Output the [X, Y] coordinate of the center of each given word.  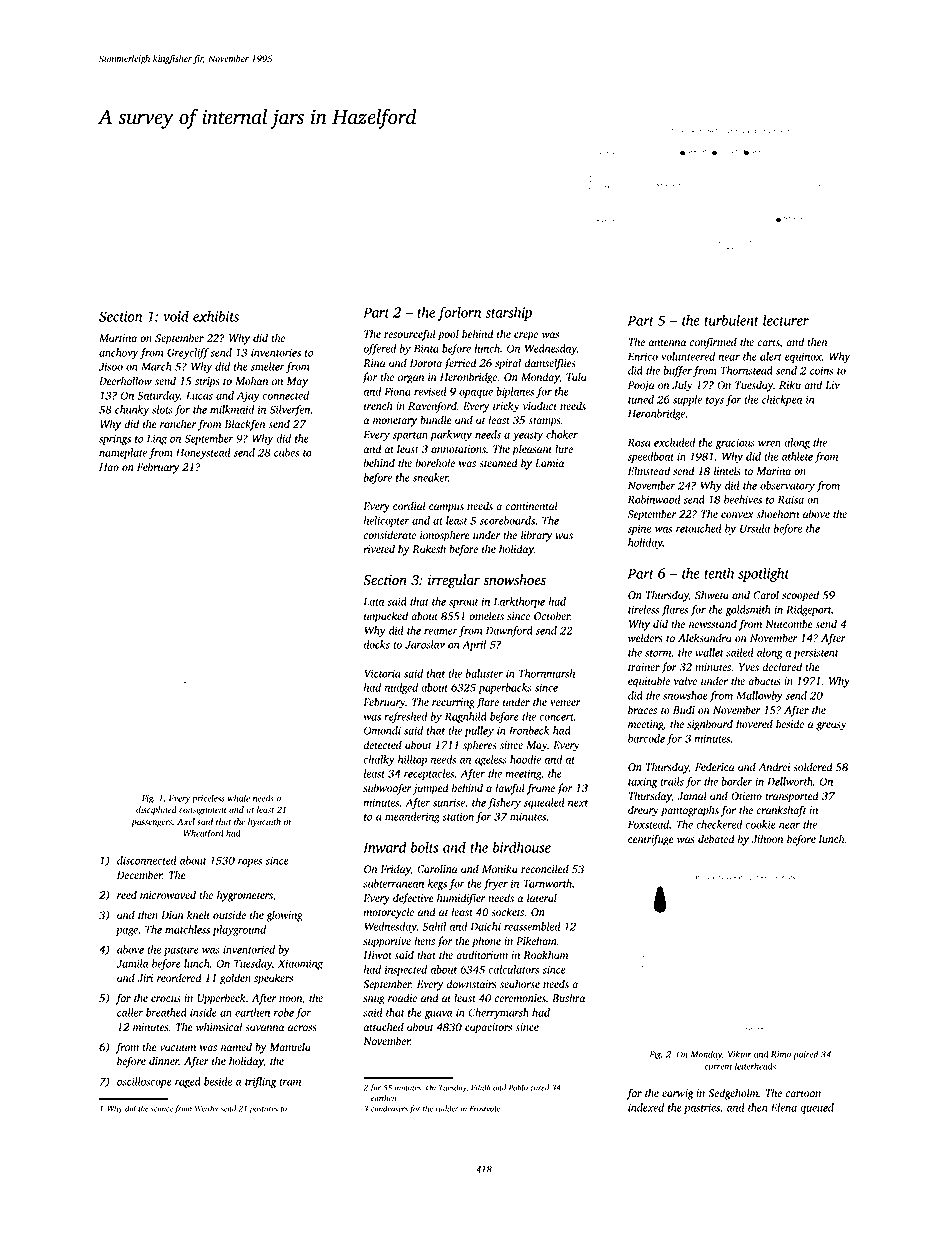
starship [508, 313]
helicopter [387, 521]
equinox [803, 357]
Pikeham [536, 941]
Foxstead [648, 824]
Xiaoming [300, 964]
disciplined [156, 810]
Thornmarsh [547, 673]
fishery [504, 803]
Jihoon [767, 839]
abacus [764, 681]
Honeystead [203, 453]
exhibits [216, 316]
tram [290, 1082]
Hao [109, 467]
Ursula [755, 528]
